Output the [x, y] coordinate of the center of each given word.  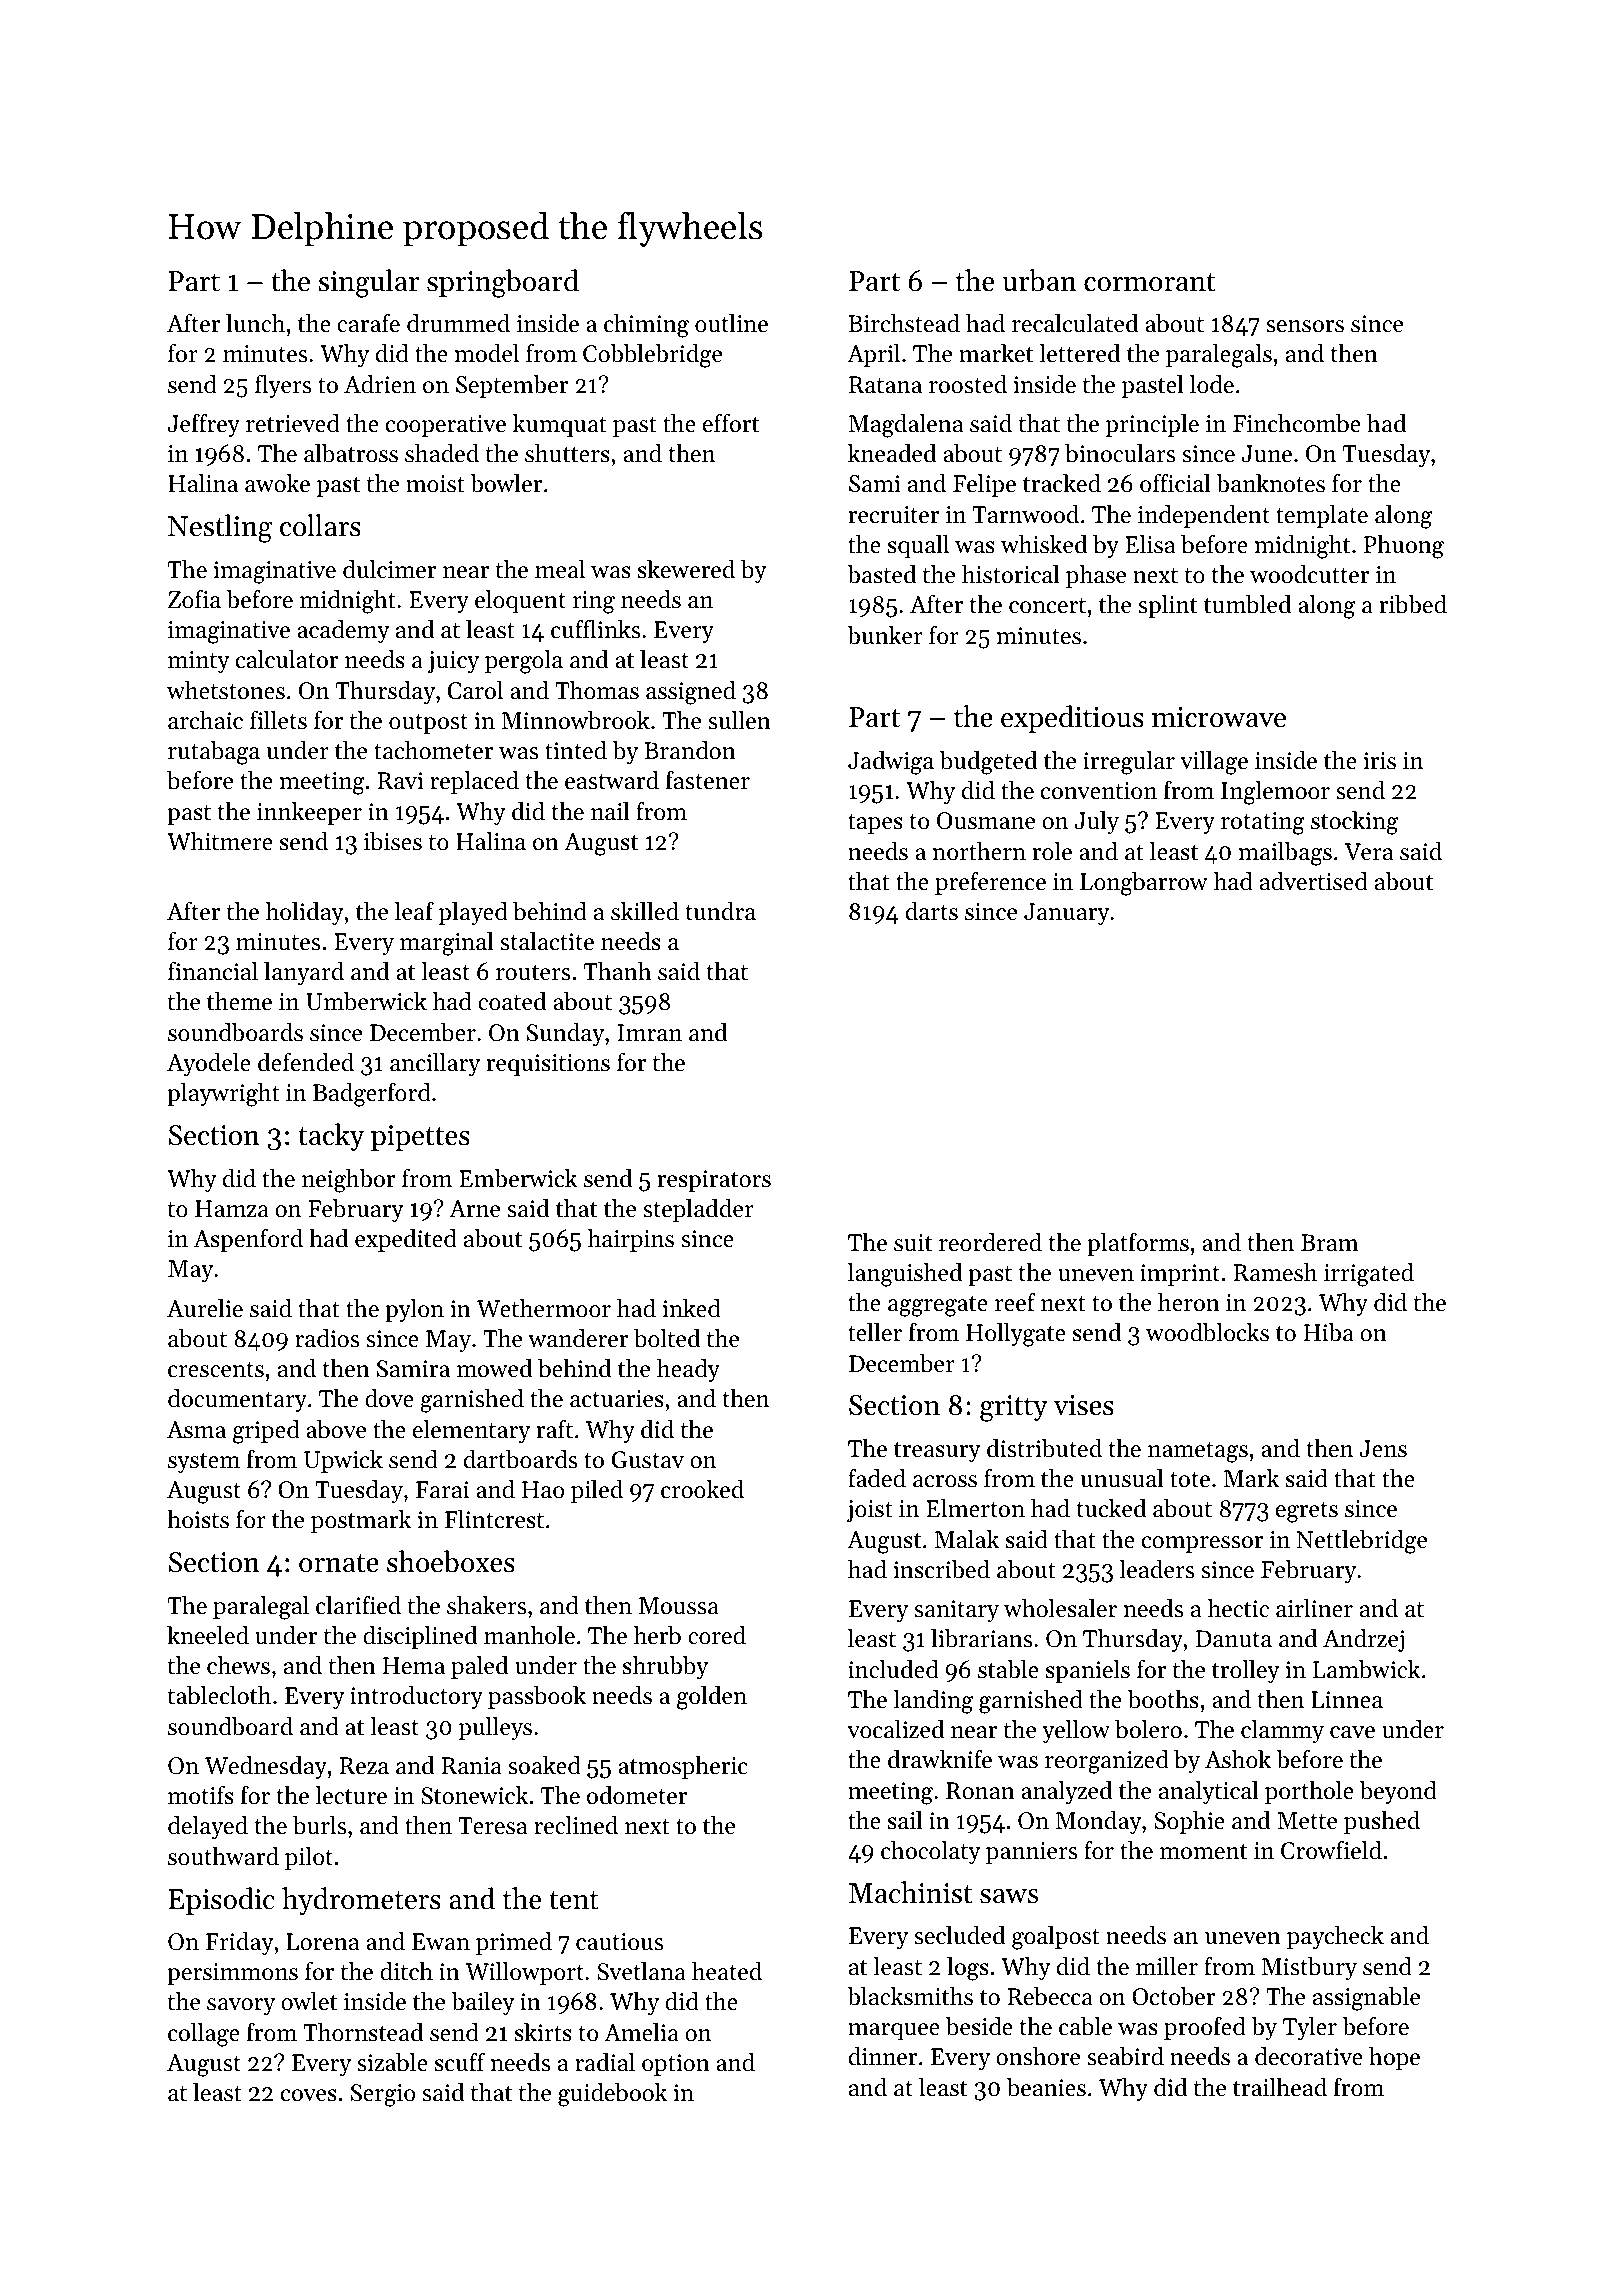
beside [979, 2026]
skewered [686, 569]
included [893, 1669]
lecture [351, 1795]
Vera [1368, 852]
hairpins [631, 1240]
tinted [576, 750]
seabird [1125, 2056]
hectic [1238, 1608]
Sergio [383, 2095]
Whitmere [220, 841]
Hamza [232, 1208]
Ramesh [1275, 1272]
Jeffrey [204, 425]
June [1267, 454]
